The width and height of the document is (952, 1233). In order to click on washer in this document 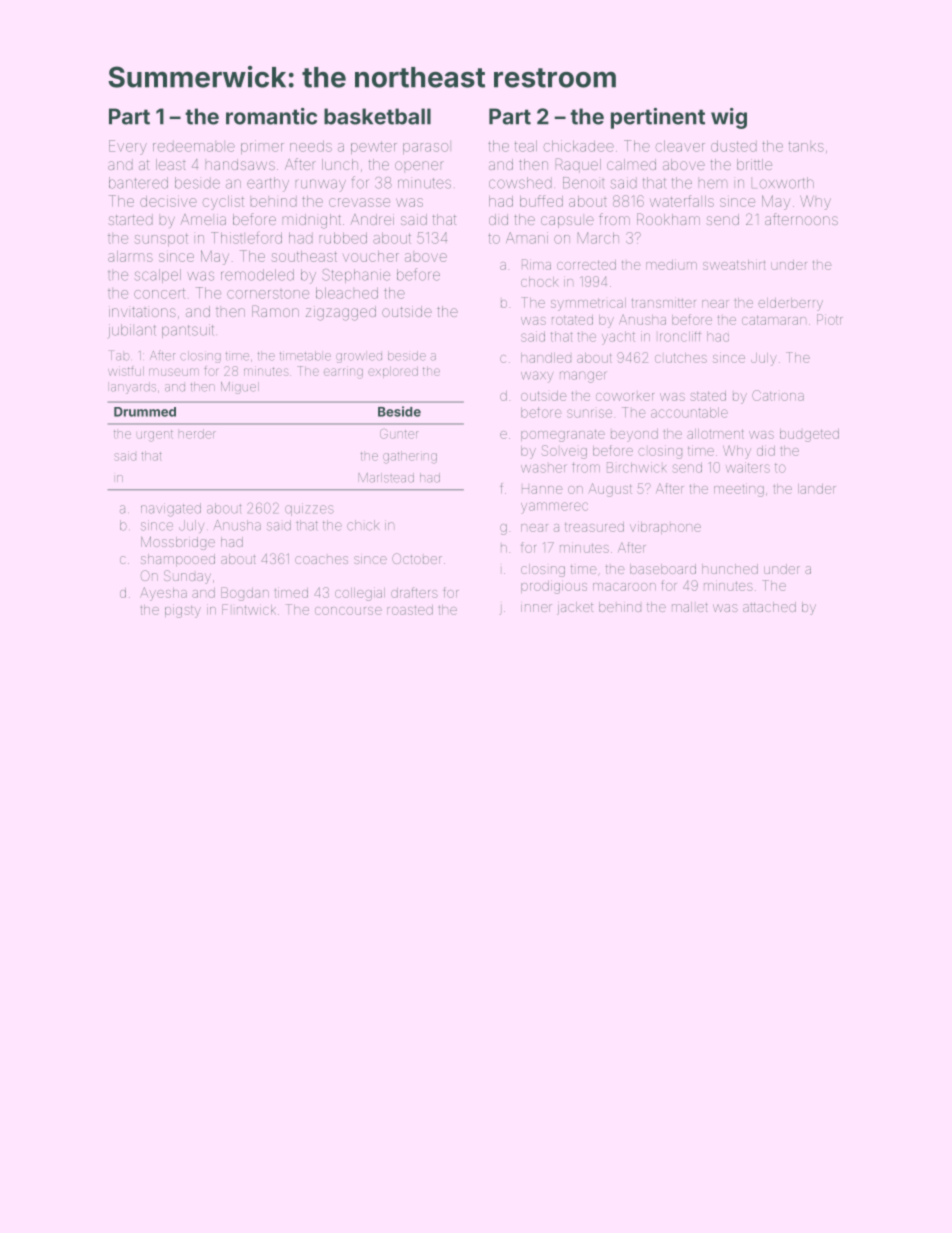, I will do `click(544, 468)`.
